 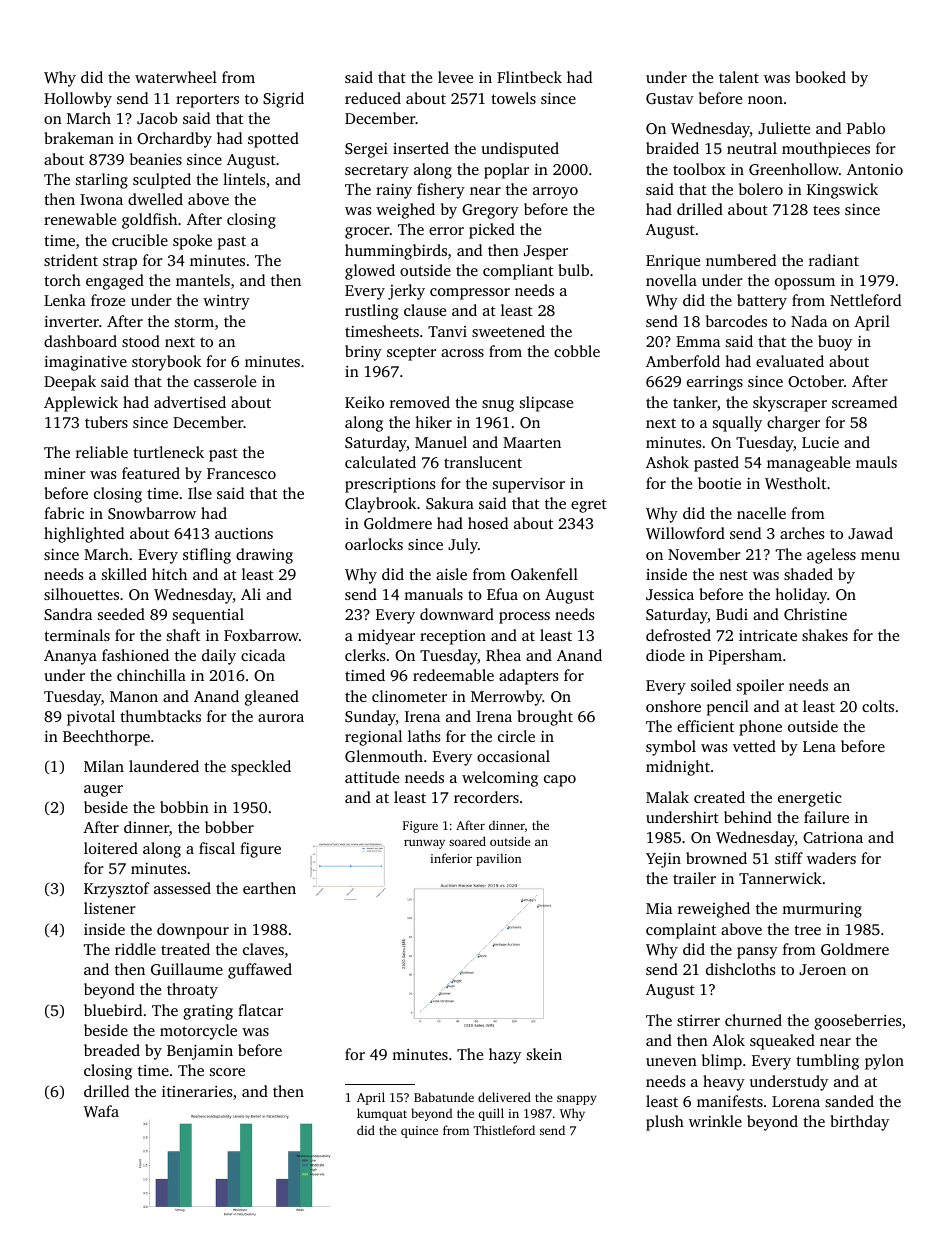 What do you see at coordinates (451, 858) in the screenshot?
I see `inferior` at bounding box center [451, 858].
